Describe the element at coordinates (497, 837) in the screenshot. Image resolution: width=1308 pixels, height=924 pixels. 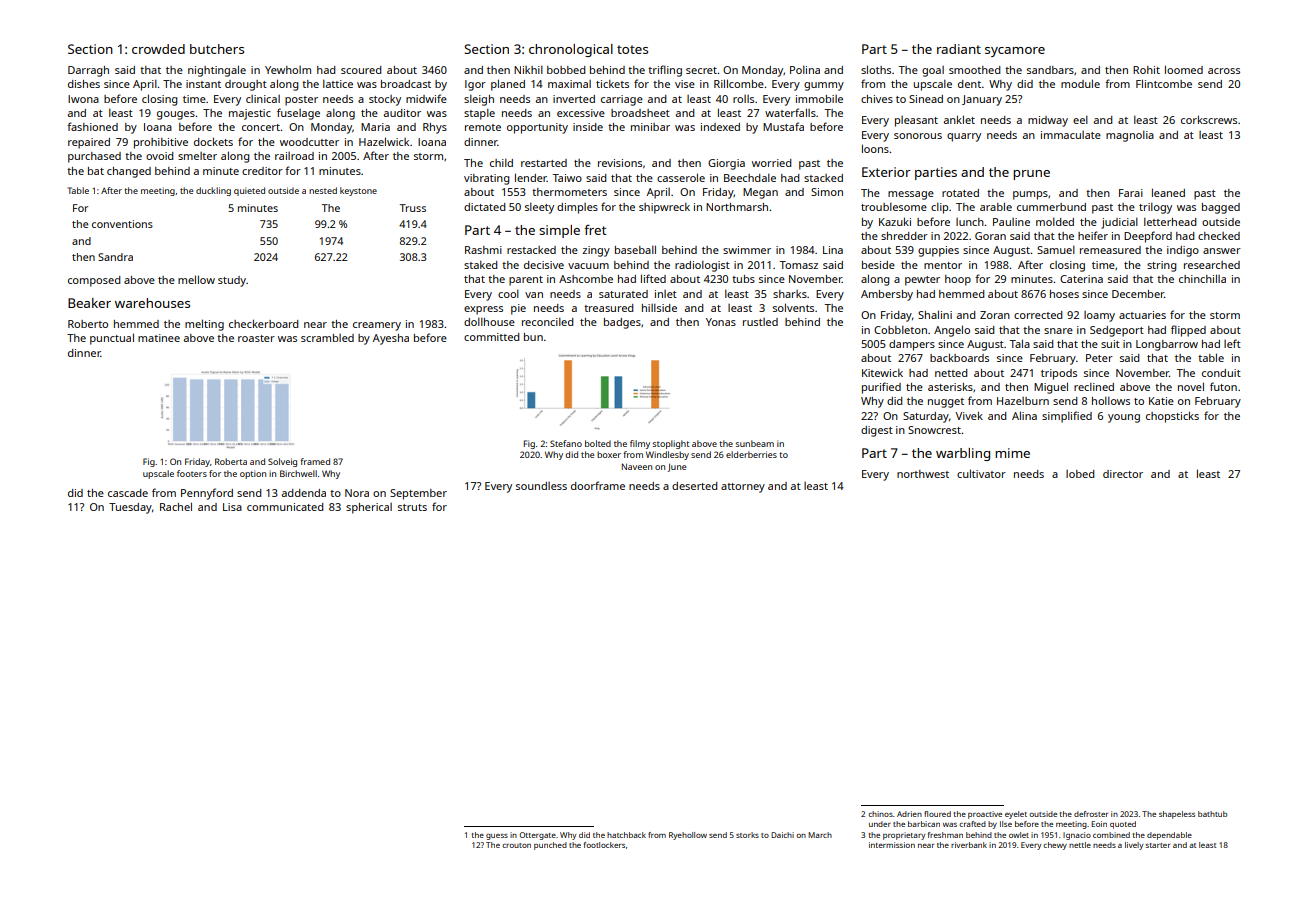
I see `guess` at that location.
